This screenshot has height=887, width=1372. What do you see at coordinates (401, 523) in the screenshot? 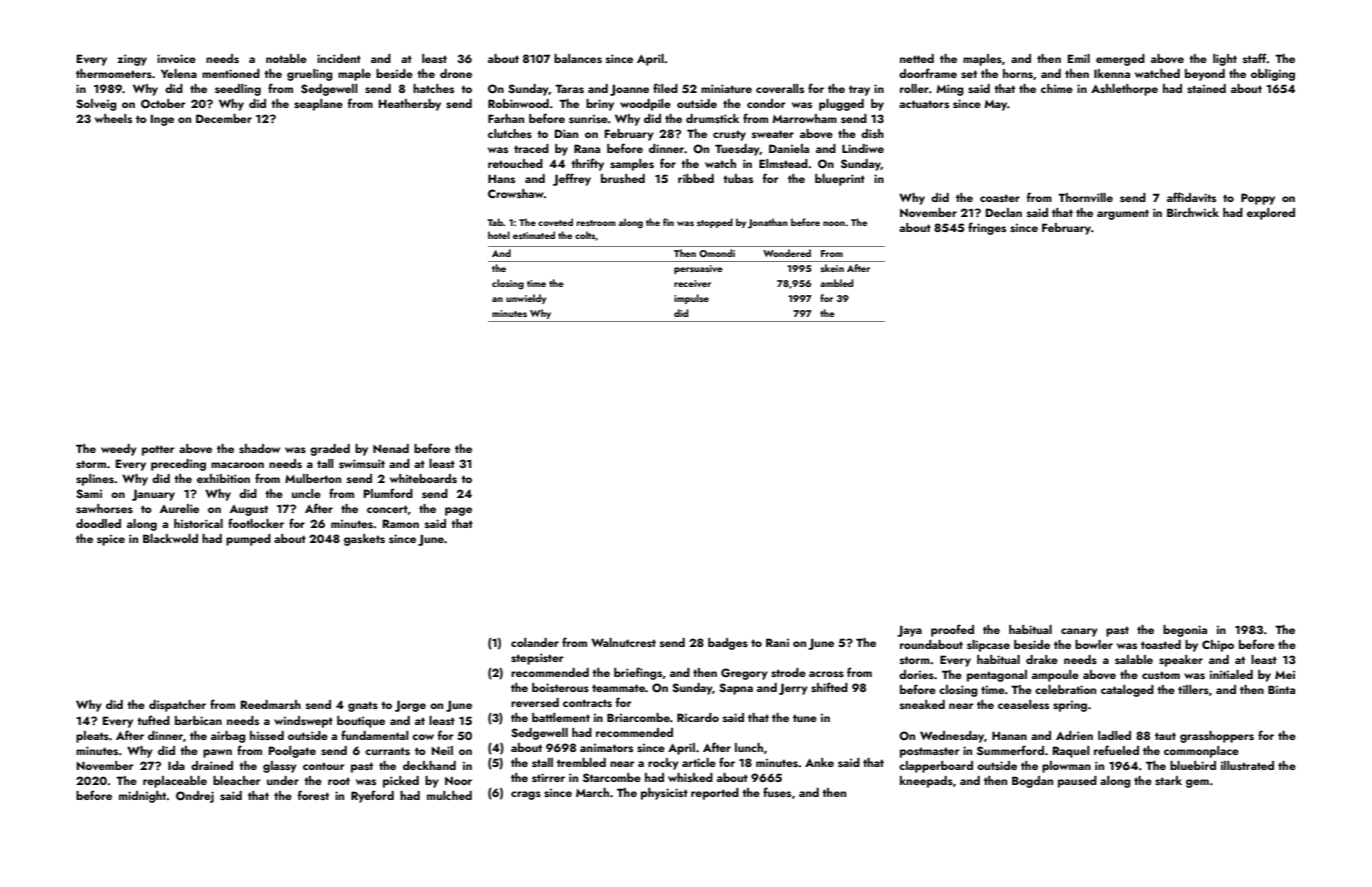
I see `Ramon` at bounding box center [401, 523].
